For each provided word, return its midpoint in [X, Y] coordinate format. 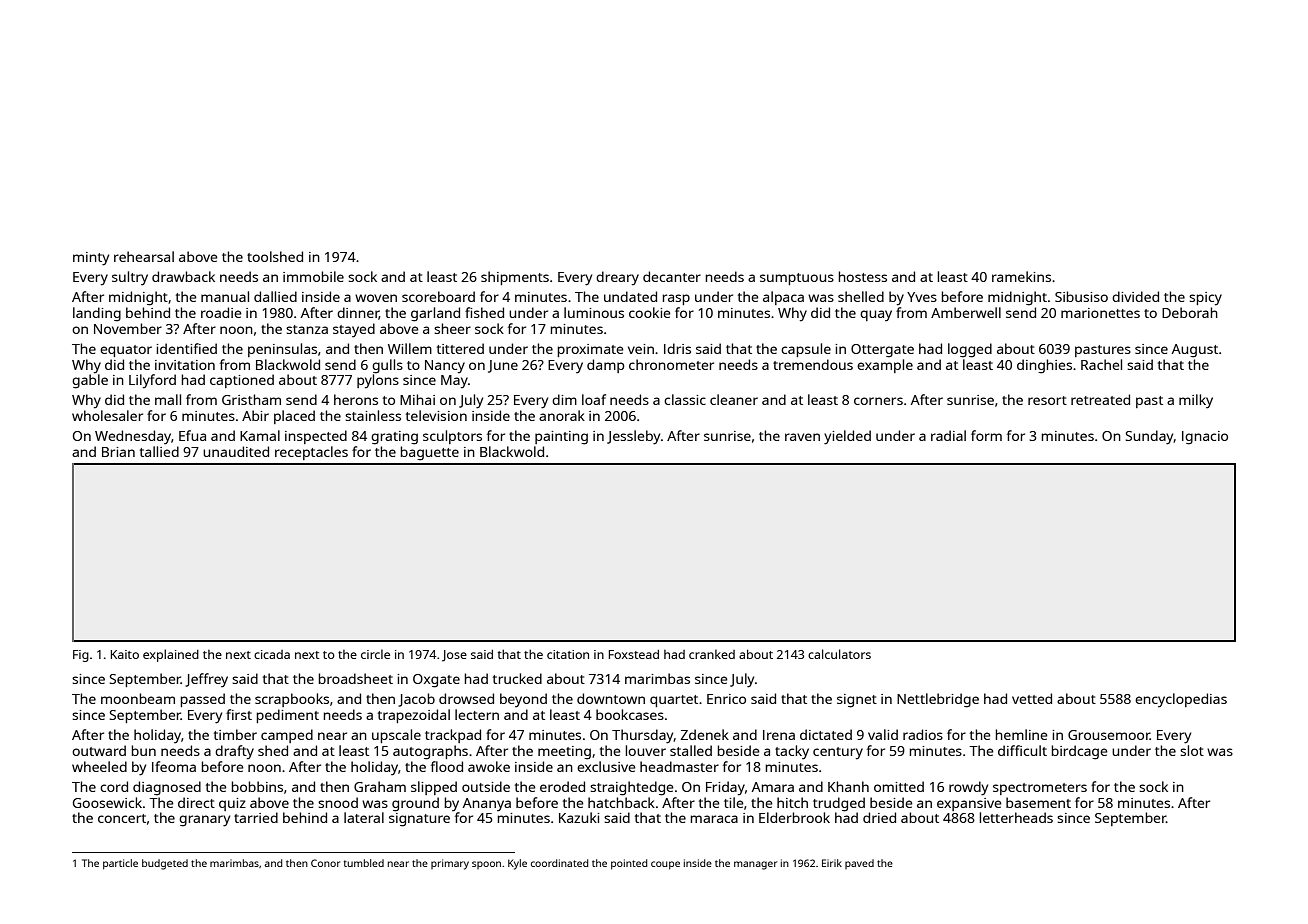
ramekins [1021, 276]
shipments [515, 278]
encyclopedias [1181, 700]
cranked [712, 654]
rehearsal [144, 256]
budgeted [165, 864]
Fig [81, 656]
